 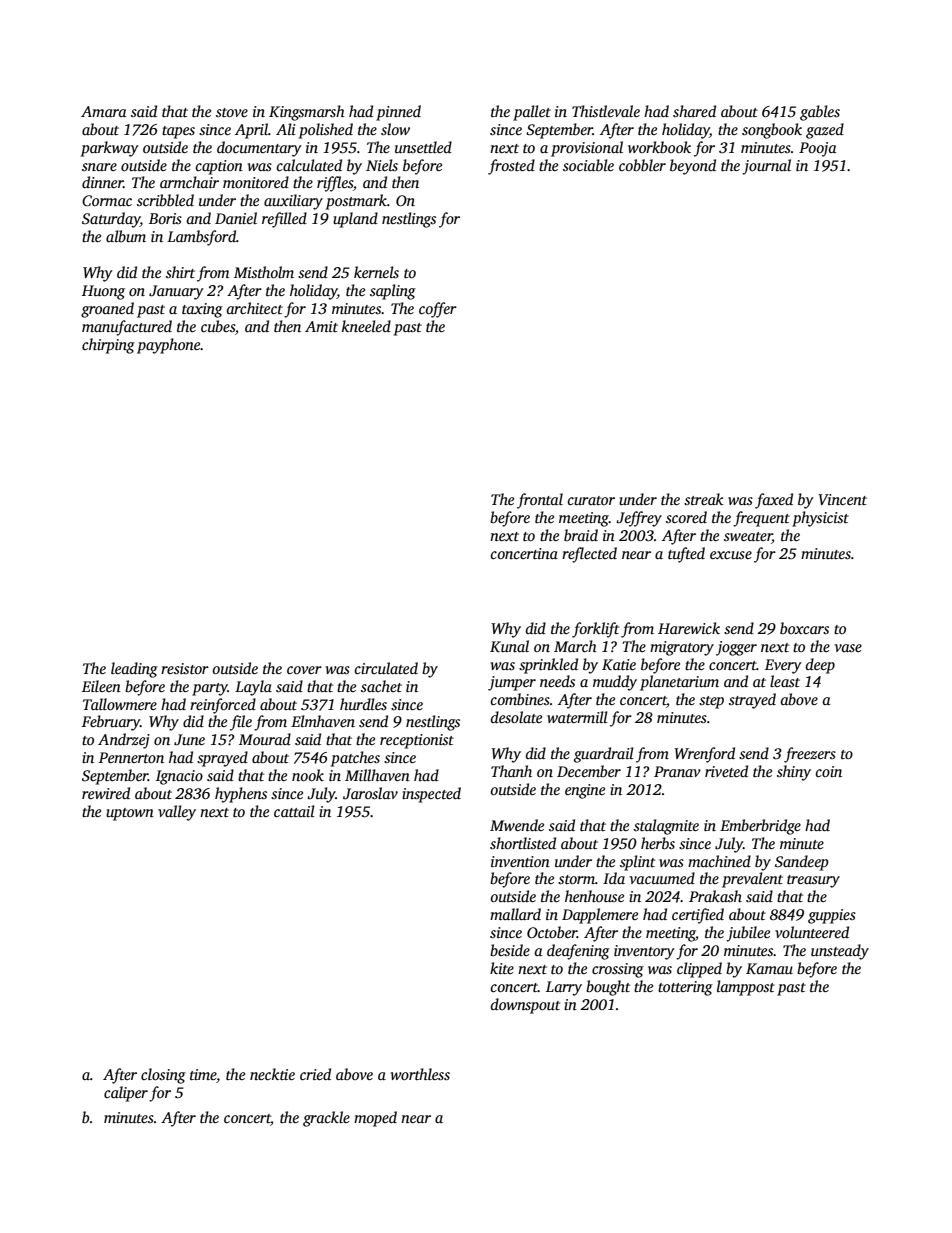 What do you see at coordinates (766, 167) in the screenshot?
I see `journal` at bounding box center [766, 167].
